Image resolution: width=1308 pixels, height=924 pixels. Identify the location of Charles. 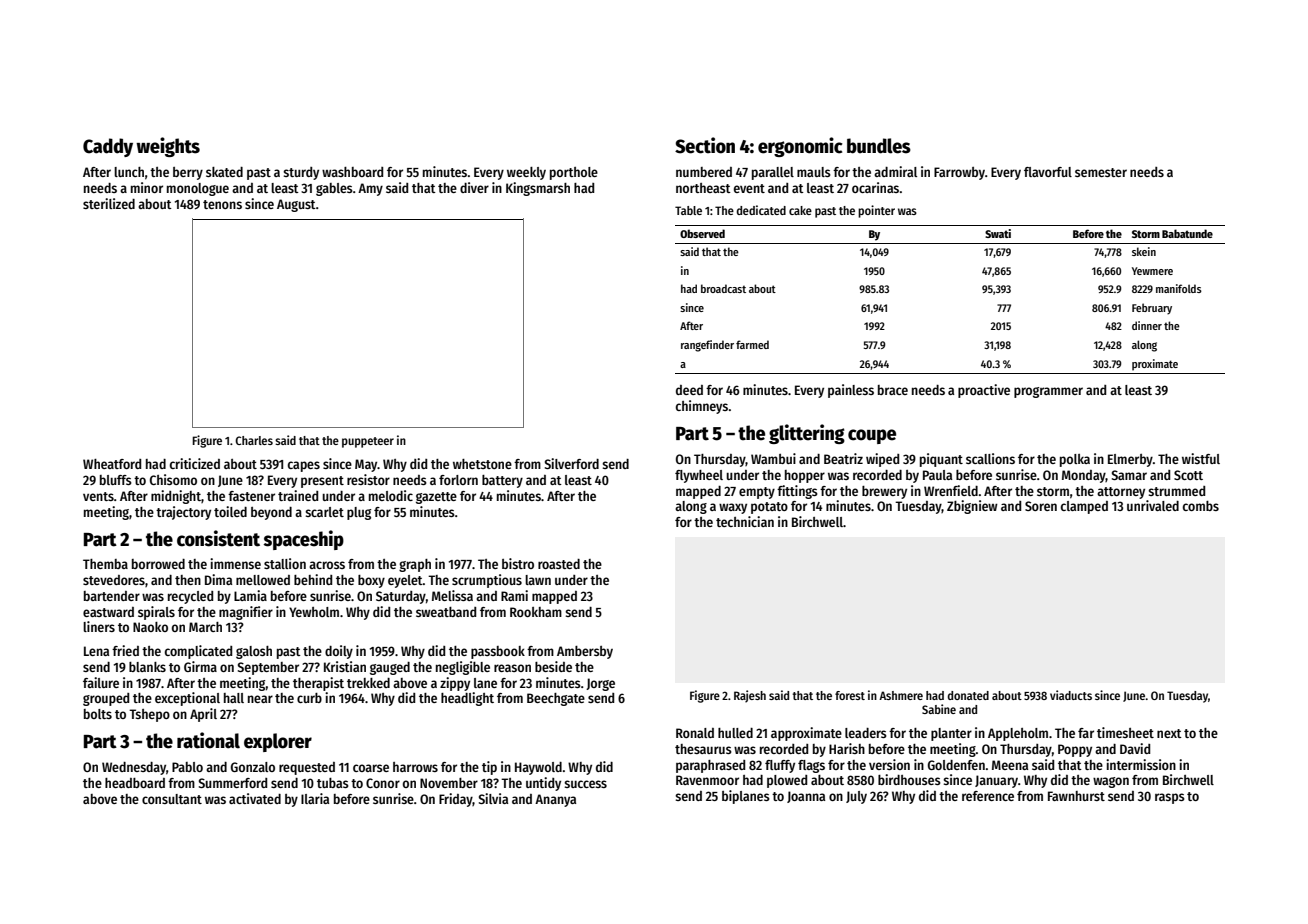
(254, 440).
